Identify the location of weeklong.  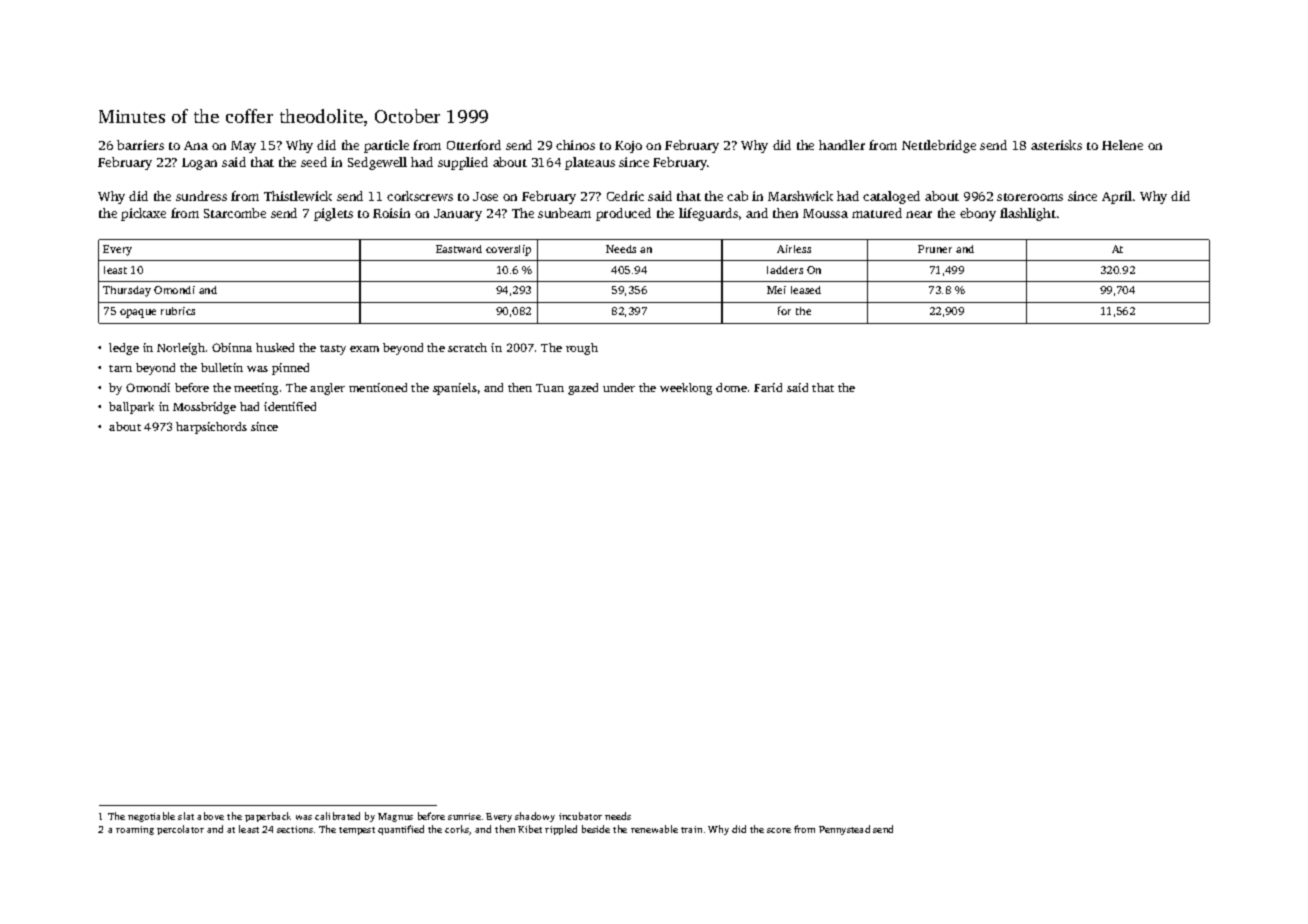
(686, 389).
